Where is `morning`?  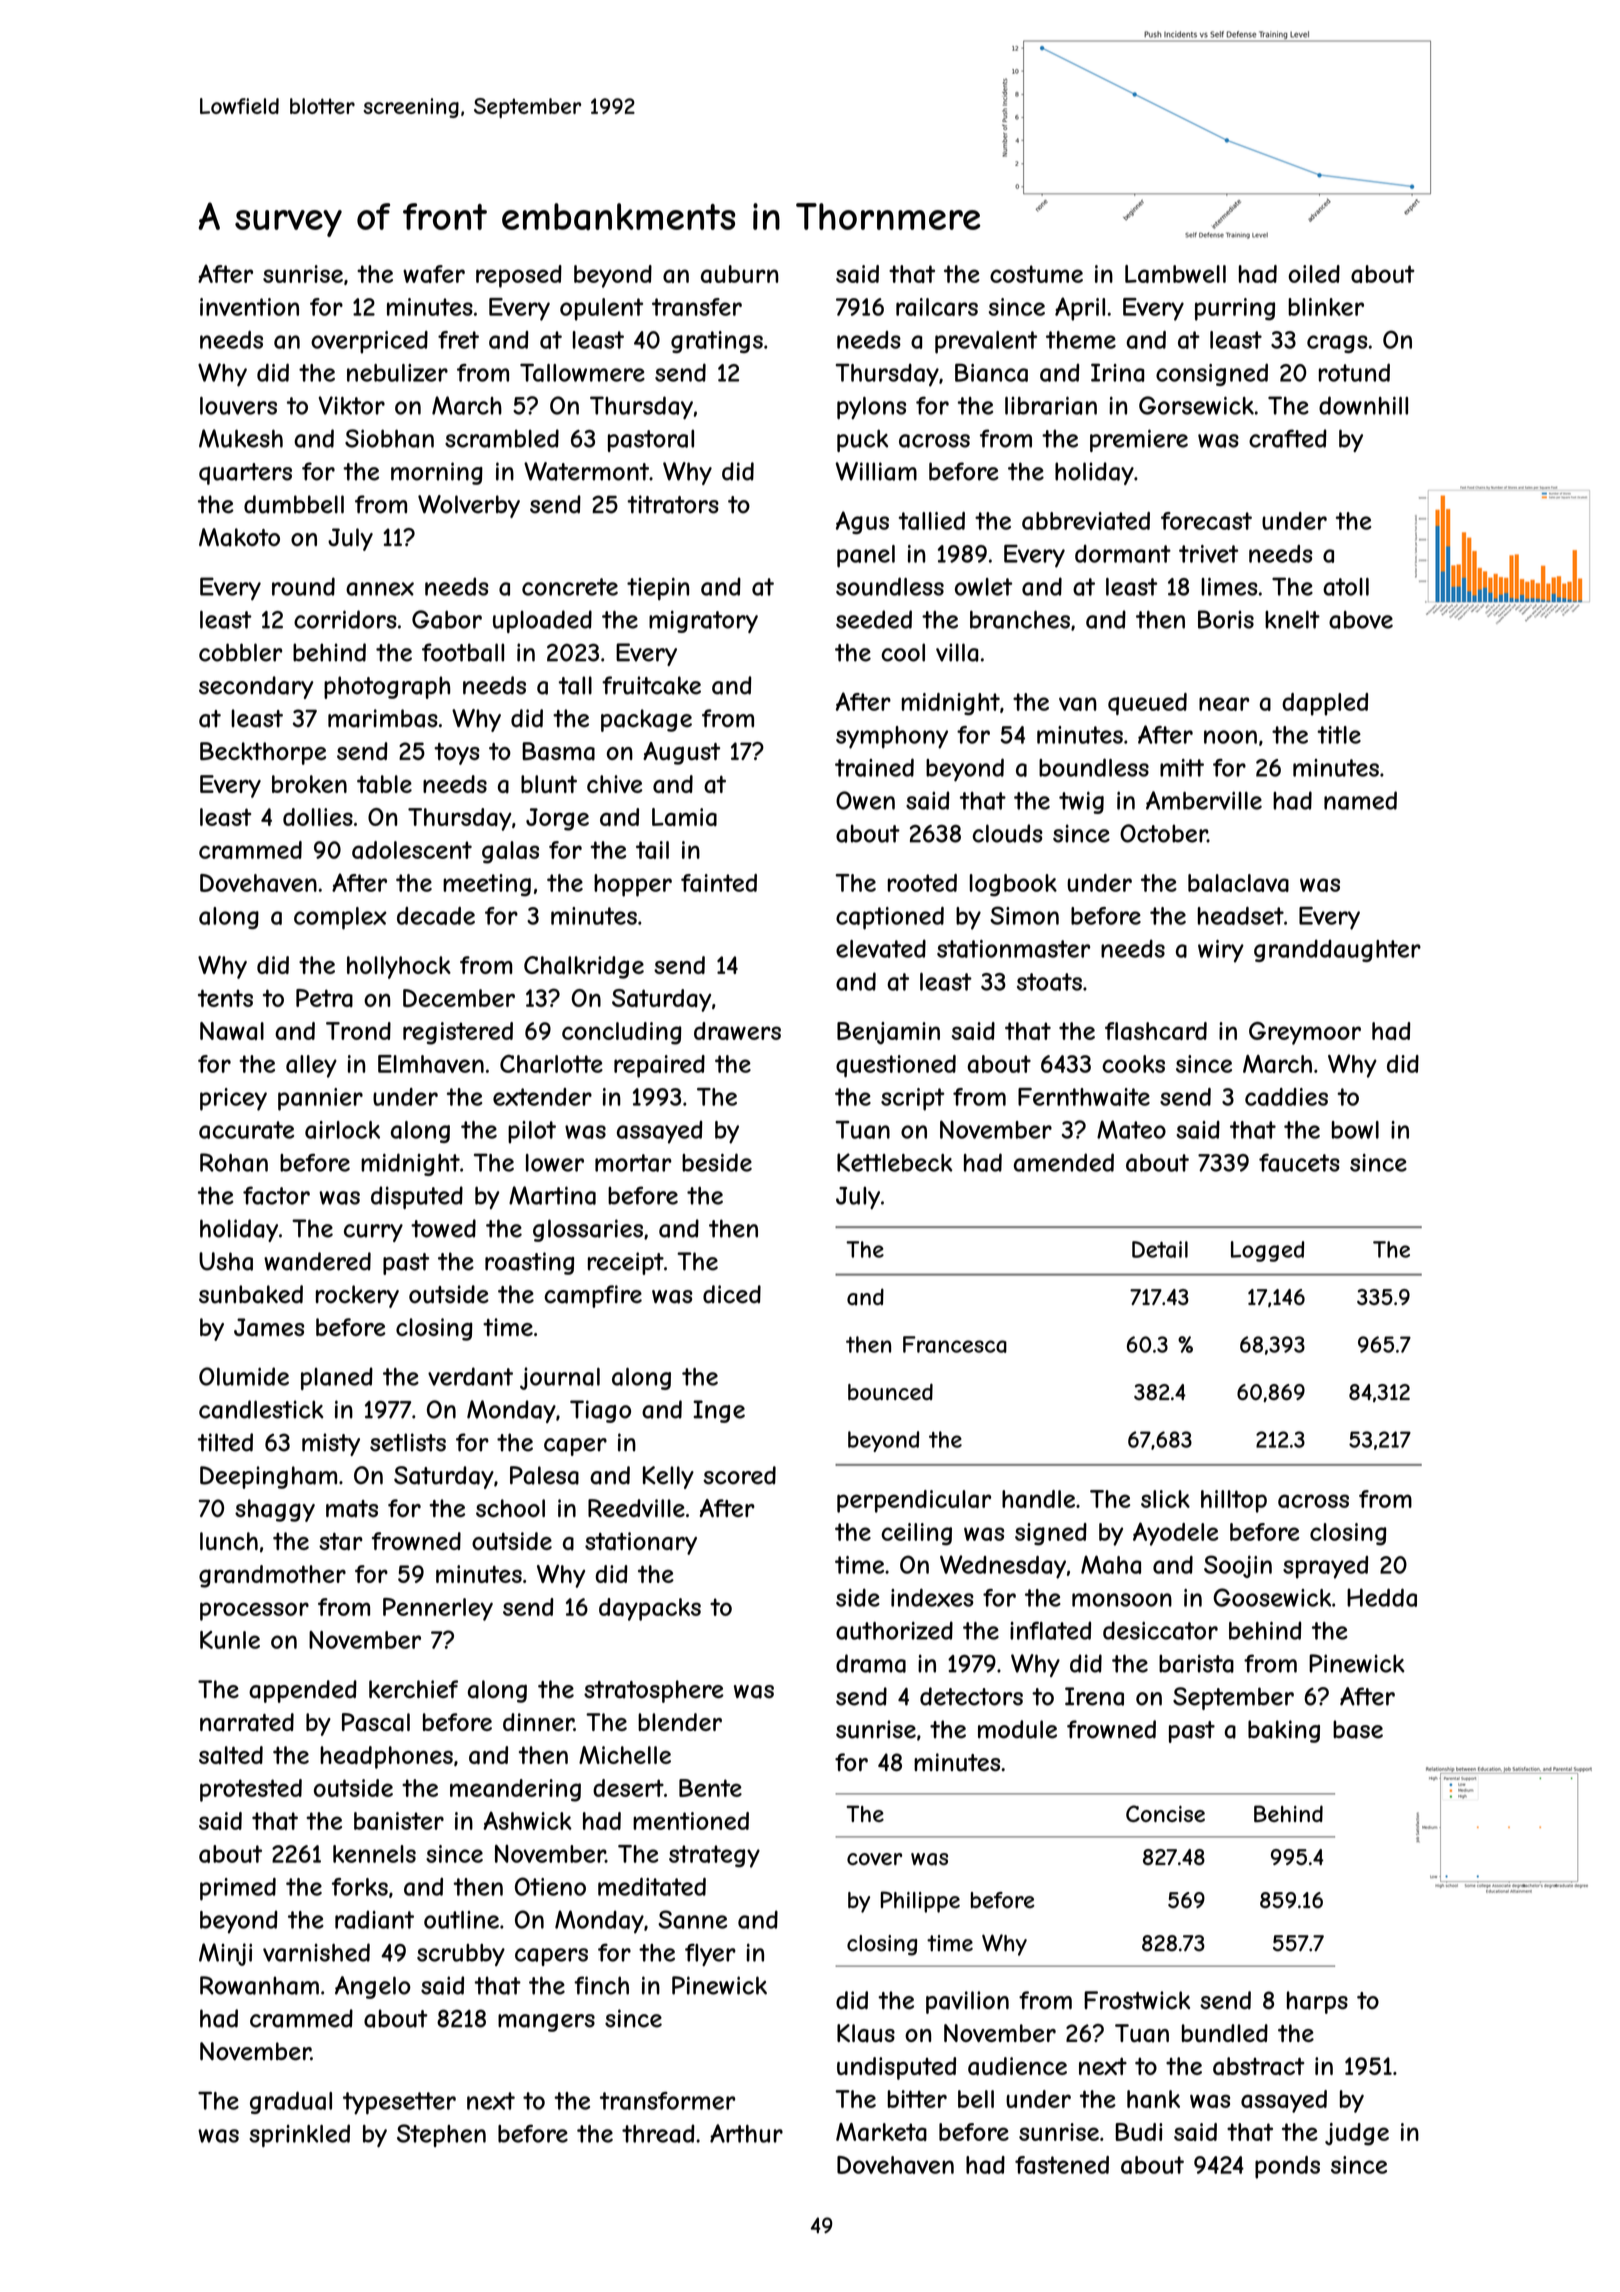 morning is located at coordinates (437, 473).
